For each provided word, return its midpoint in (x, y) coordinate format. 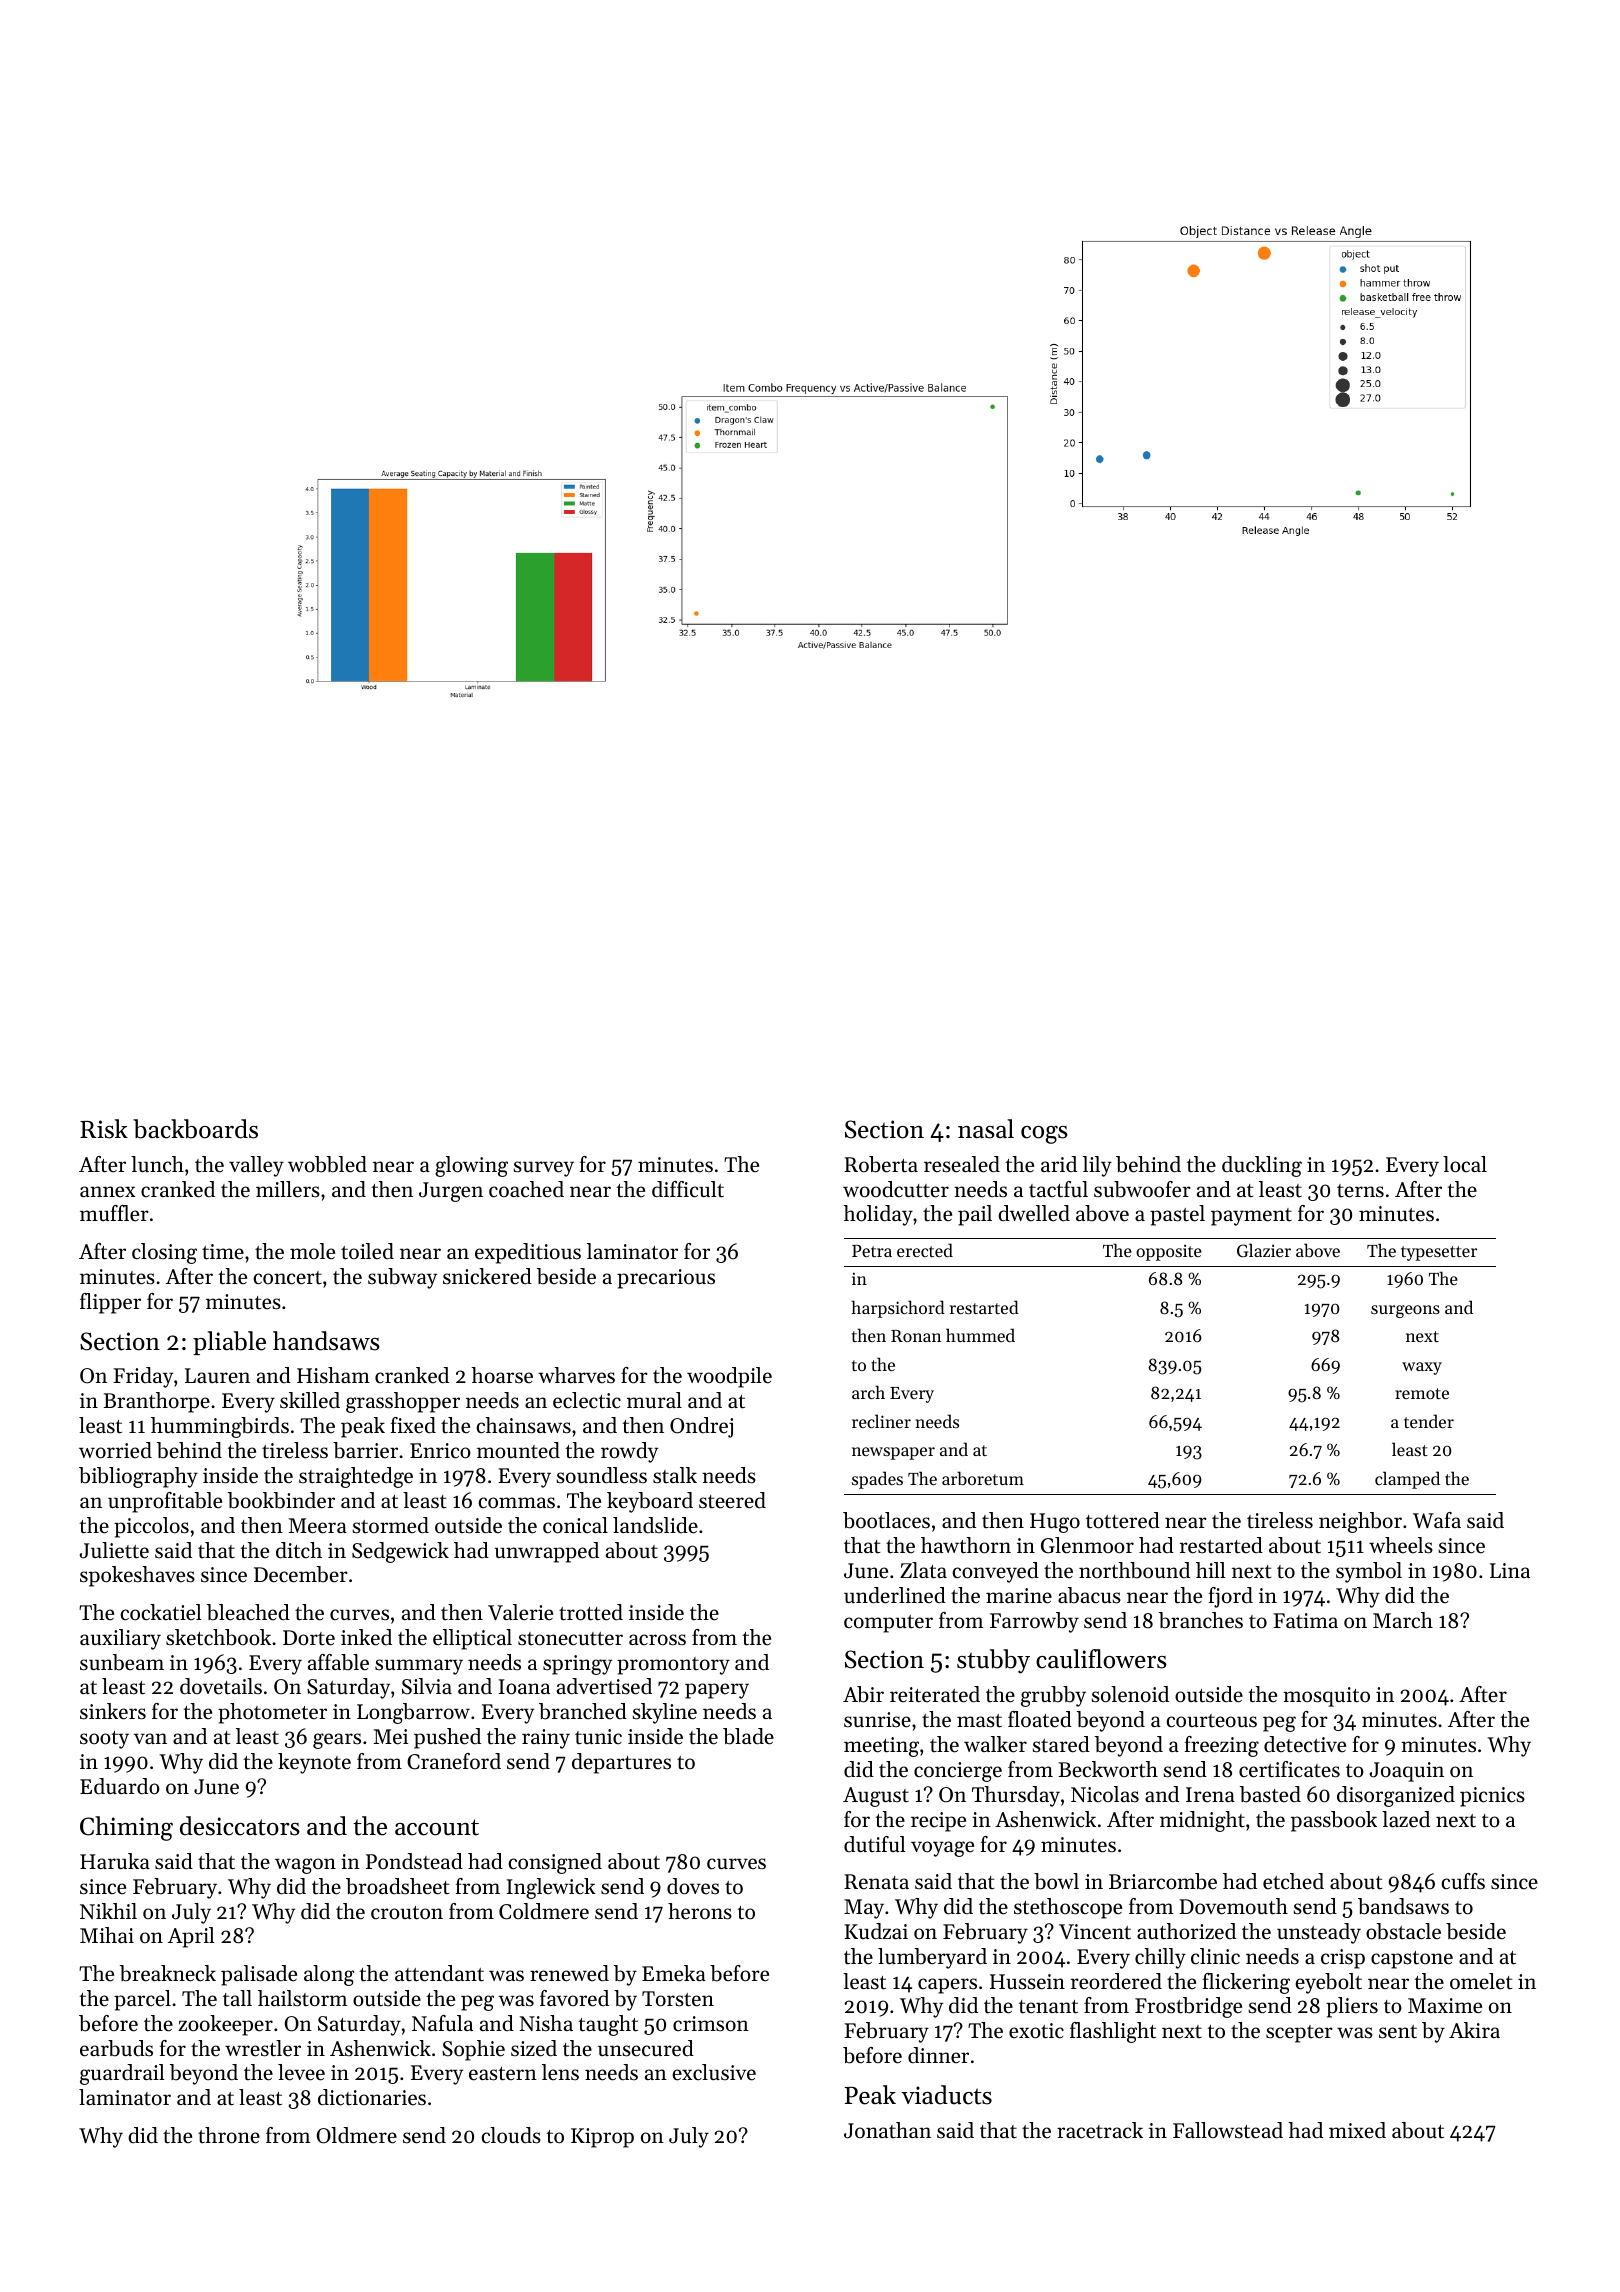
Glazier (1264, 1250)
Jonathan (887, 2130)
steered (732, 1500)
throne (229, 2135)
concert (287, 1278)
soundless (601, 1475)
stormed (390, 1525)
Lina (1510, 1570)
